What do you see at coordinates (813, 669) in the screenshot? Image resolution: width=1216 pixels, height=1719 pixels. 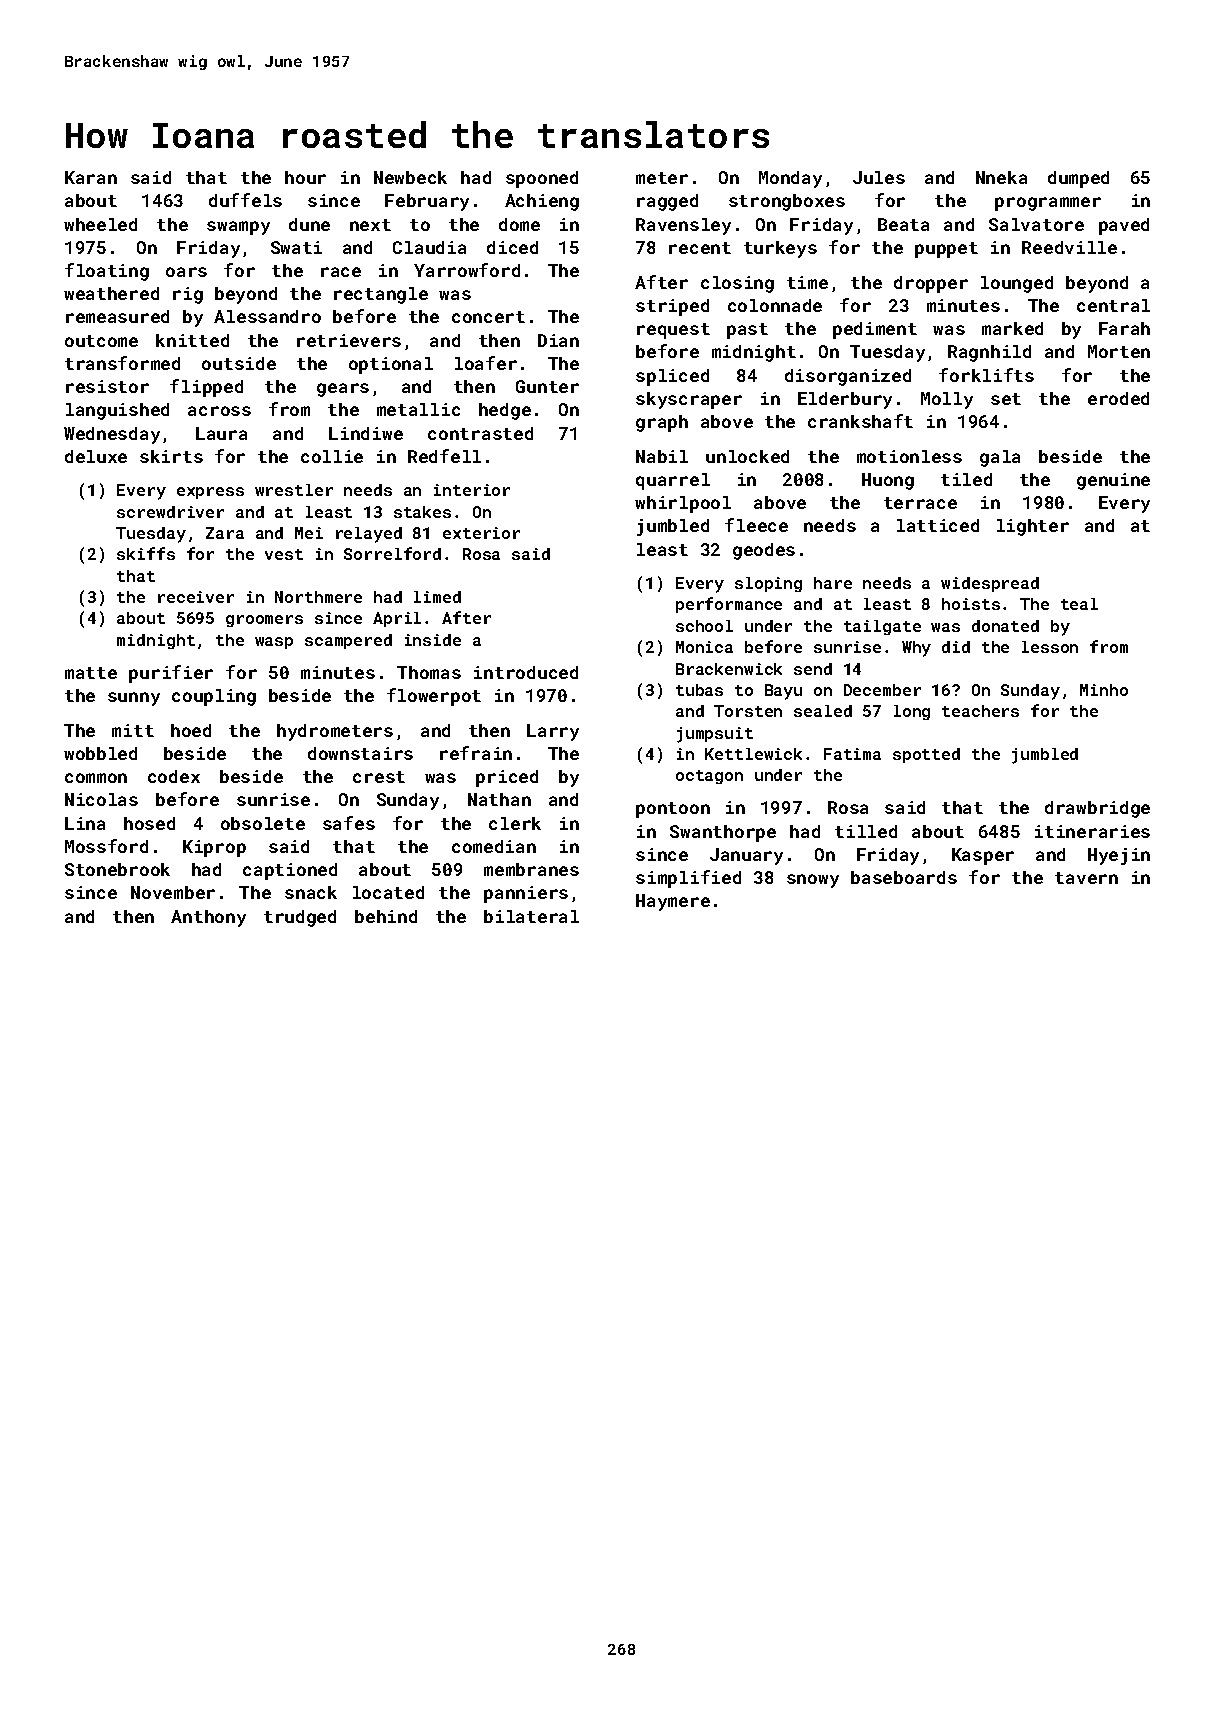 I see `send` at bounding box center [813, 669].
